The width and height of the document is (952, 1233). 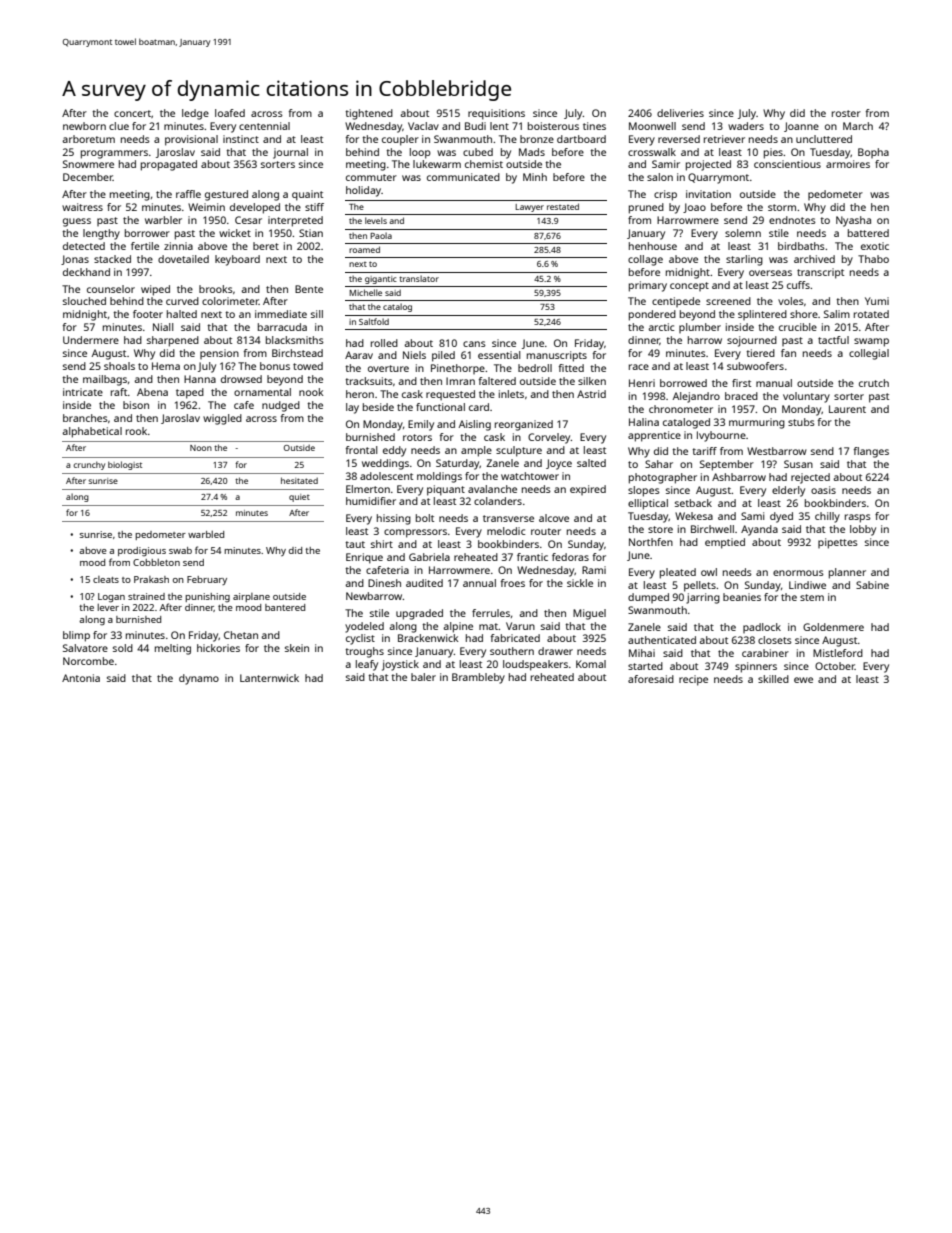 I want to click on baler, so click(x=423, y=677).
